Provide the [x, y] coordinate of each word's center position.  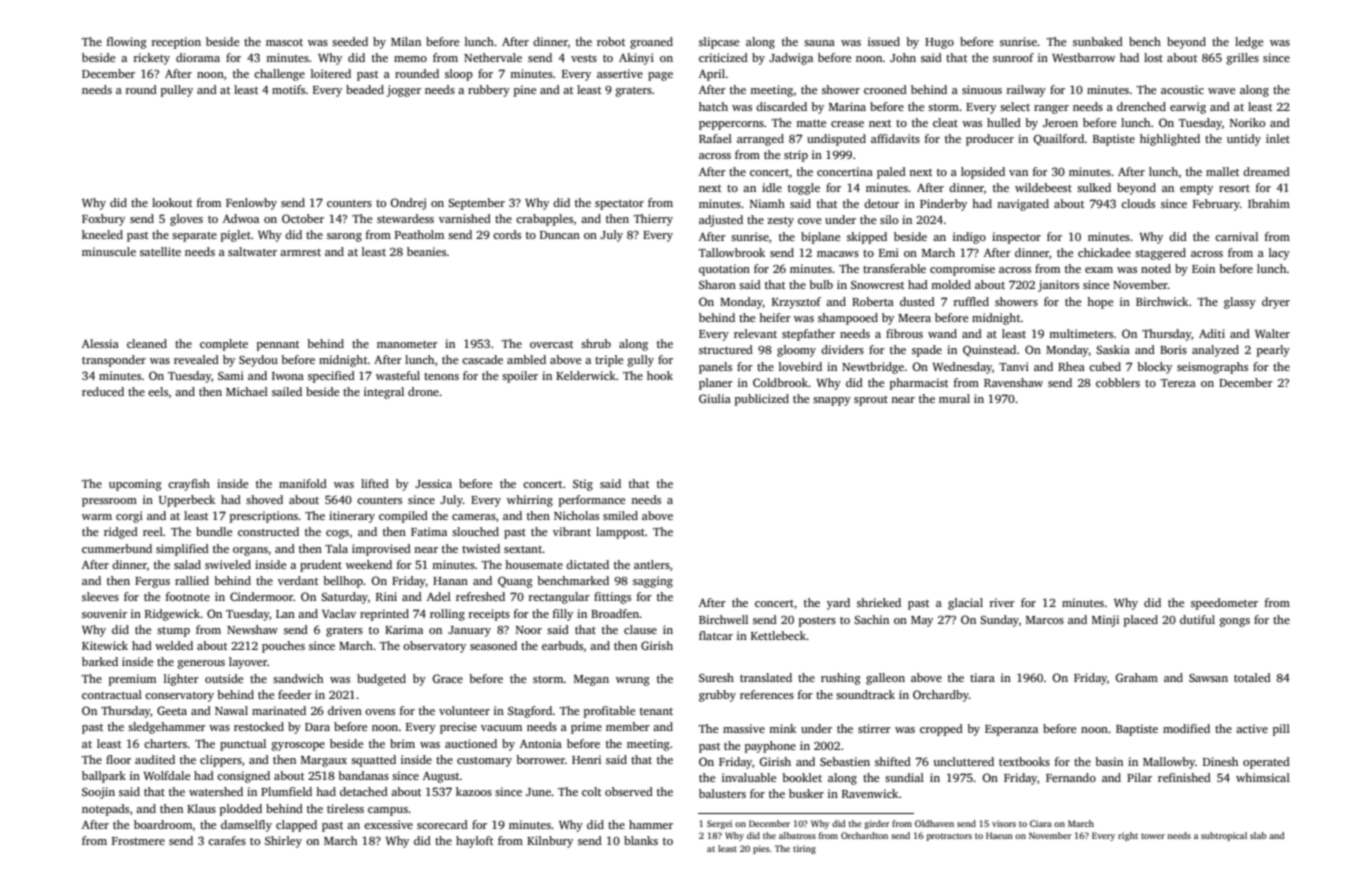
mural [954, 398]
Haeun [999, 835]
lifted [375, 483]
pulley [177, 91]
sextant [523, 549]
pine [525, 91]
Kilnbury [550, 842]
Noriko [1247, 122]
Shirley [283, 842]
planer [716, 384]
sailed [287, 391]
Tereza [1178, 383]
